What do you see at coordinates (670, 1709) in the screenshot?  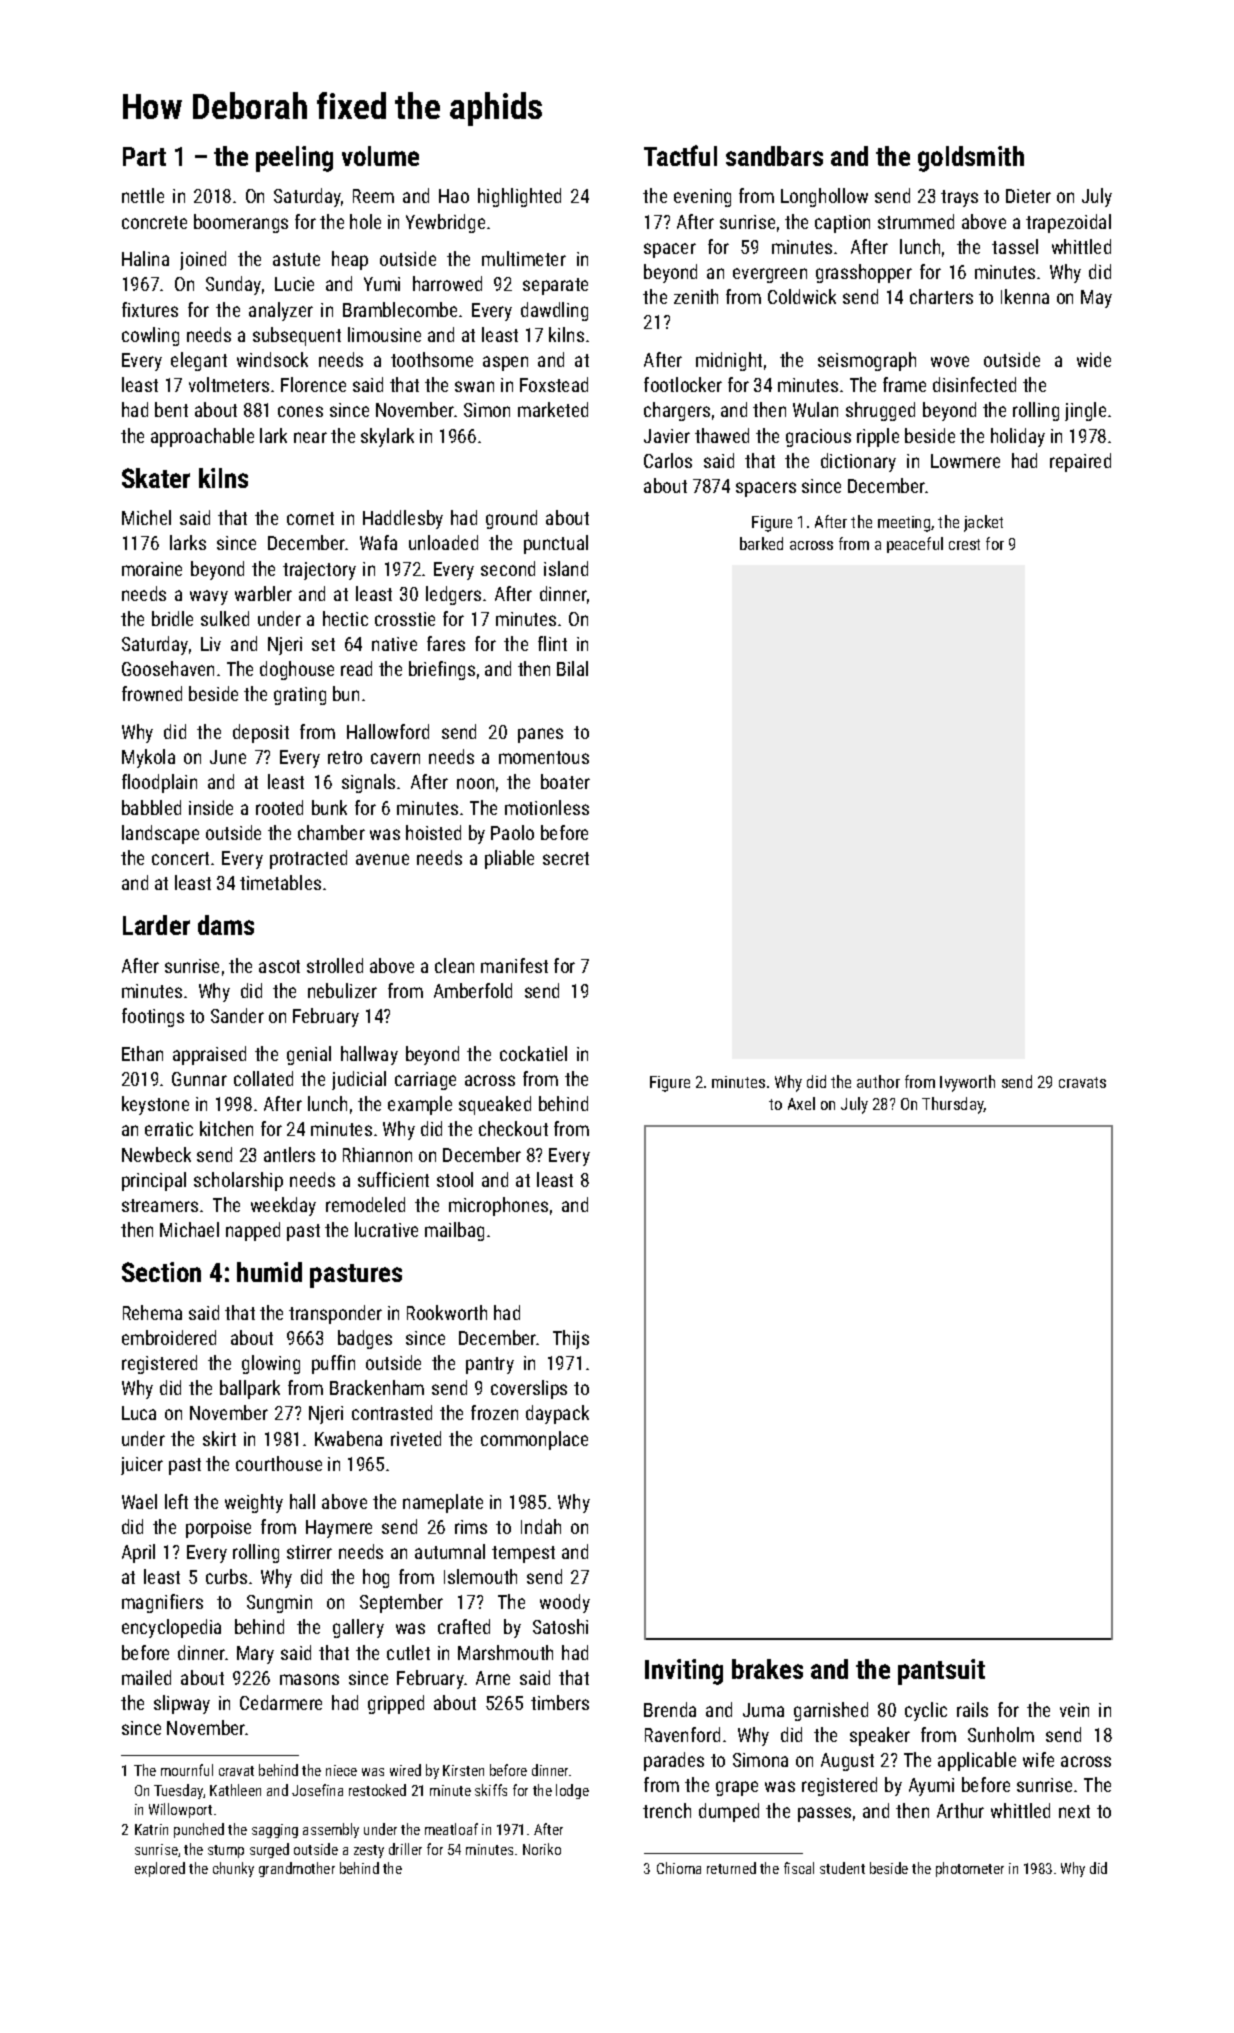 I see `Brenda` at bounding box center [670, 1709].
